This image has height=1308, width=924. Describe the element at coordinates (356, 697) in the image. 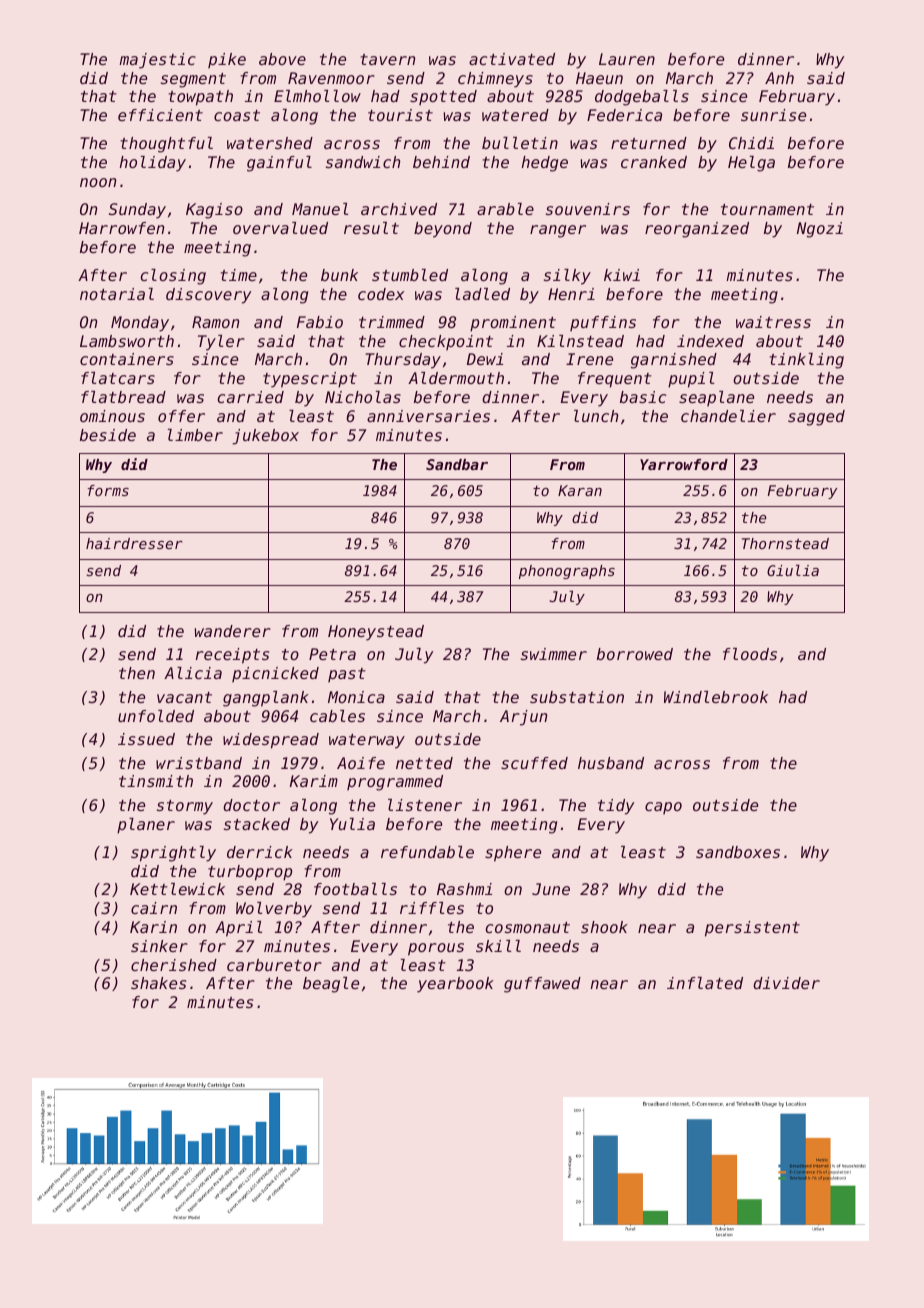

I see `Monica` at that location.
